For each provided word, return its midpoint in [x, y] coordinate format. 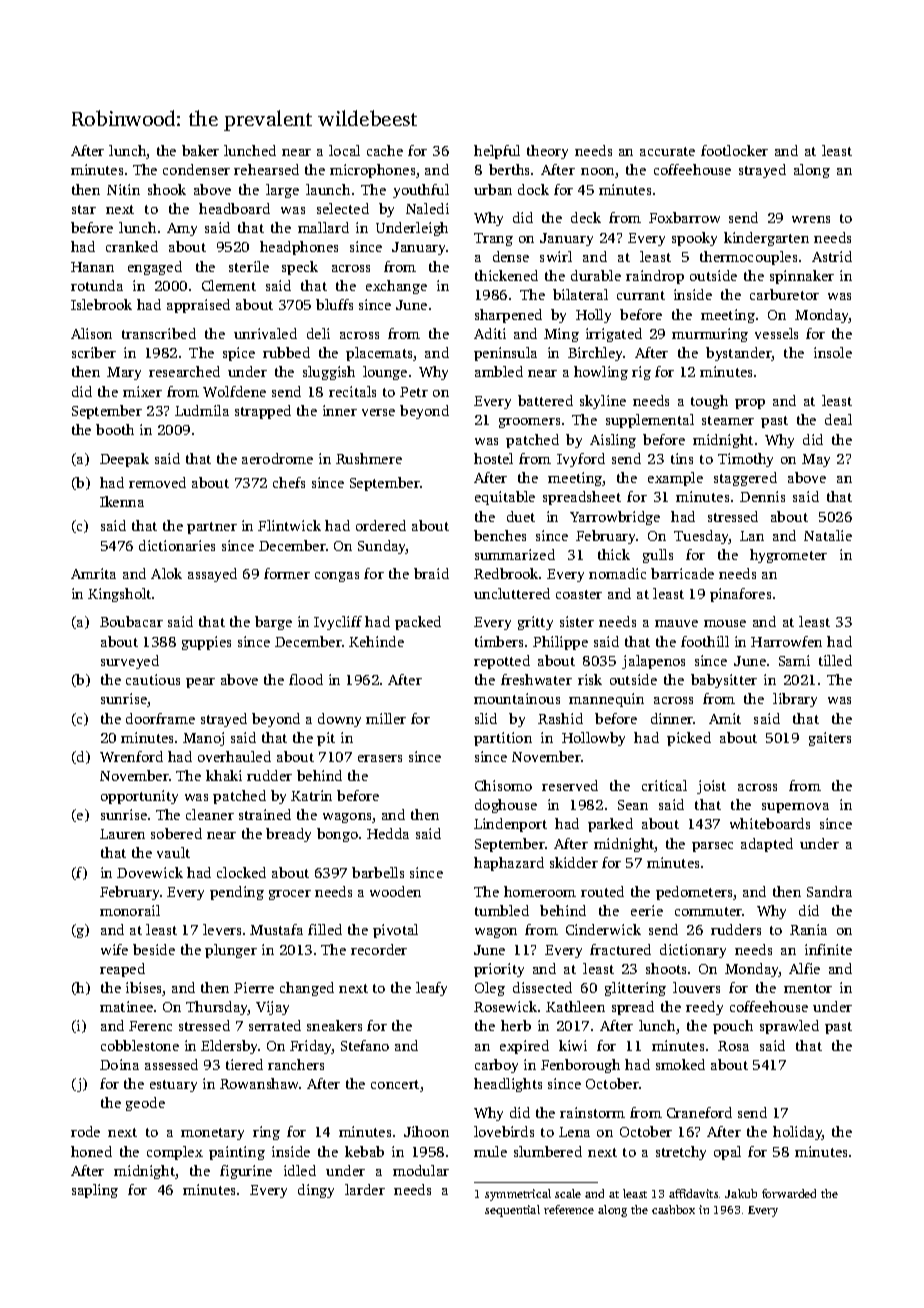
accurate [667, 151]
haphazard [509, 864]
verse [378, 412]
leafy [431, 989]
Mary [124, 373]
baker [200, 150]
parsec [712, 847]
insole [833, 352]
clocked [241, 872]
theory [547, 152]
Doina [119, 1064]
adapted [767, 845]
